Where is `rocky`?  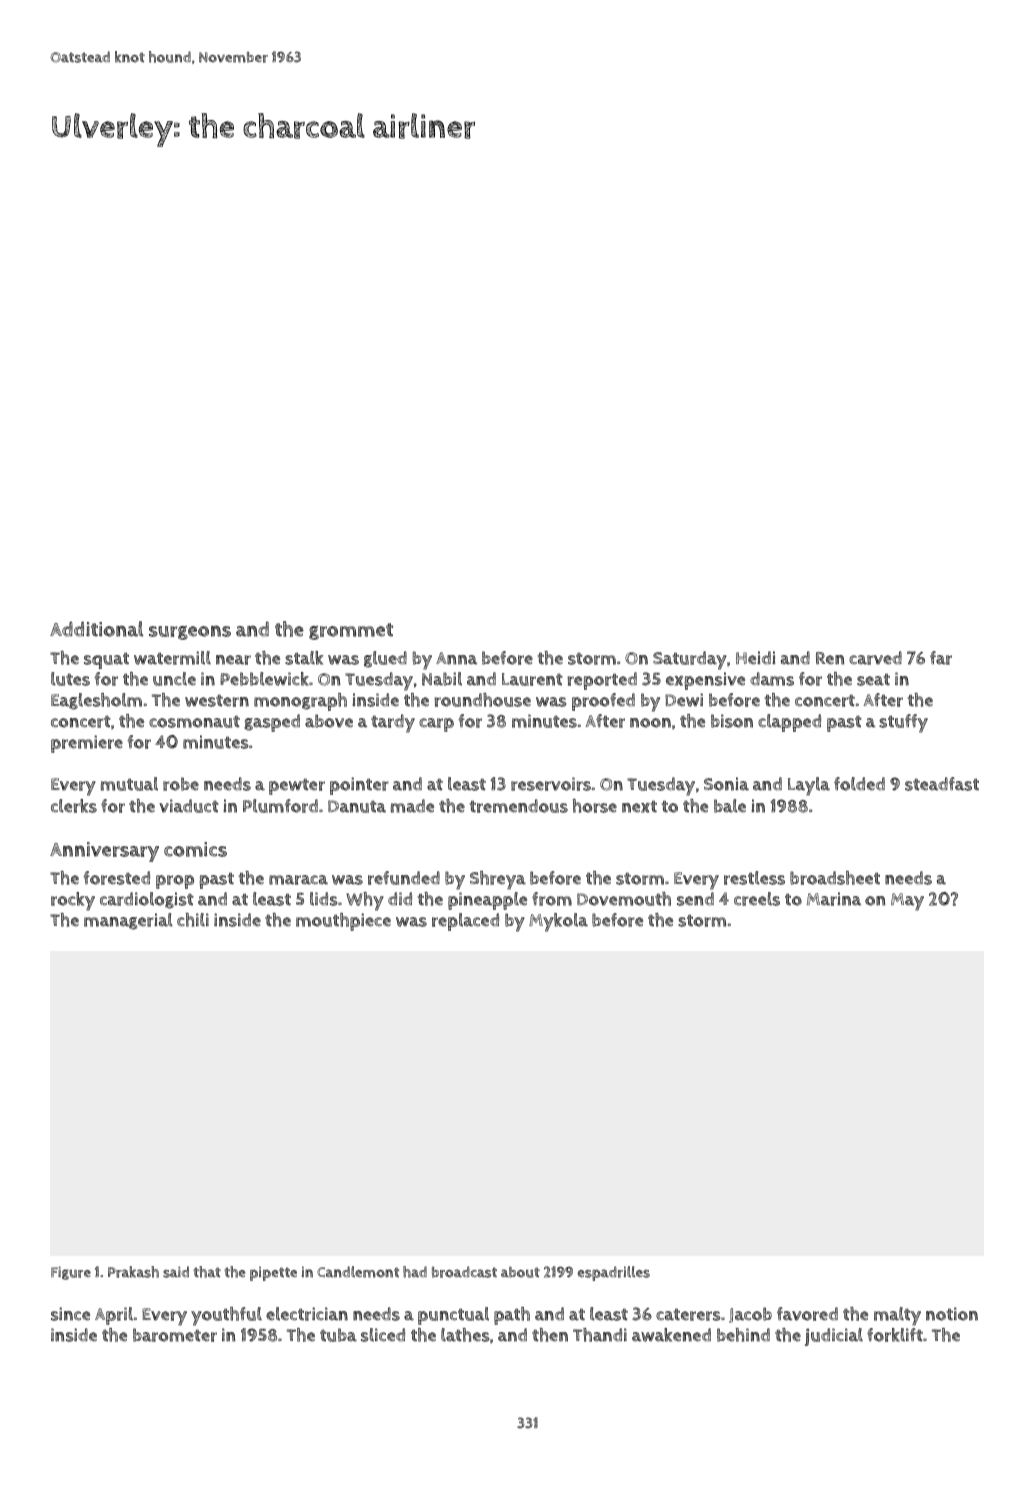 rocky is located at coordinates (73, 901).
